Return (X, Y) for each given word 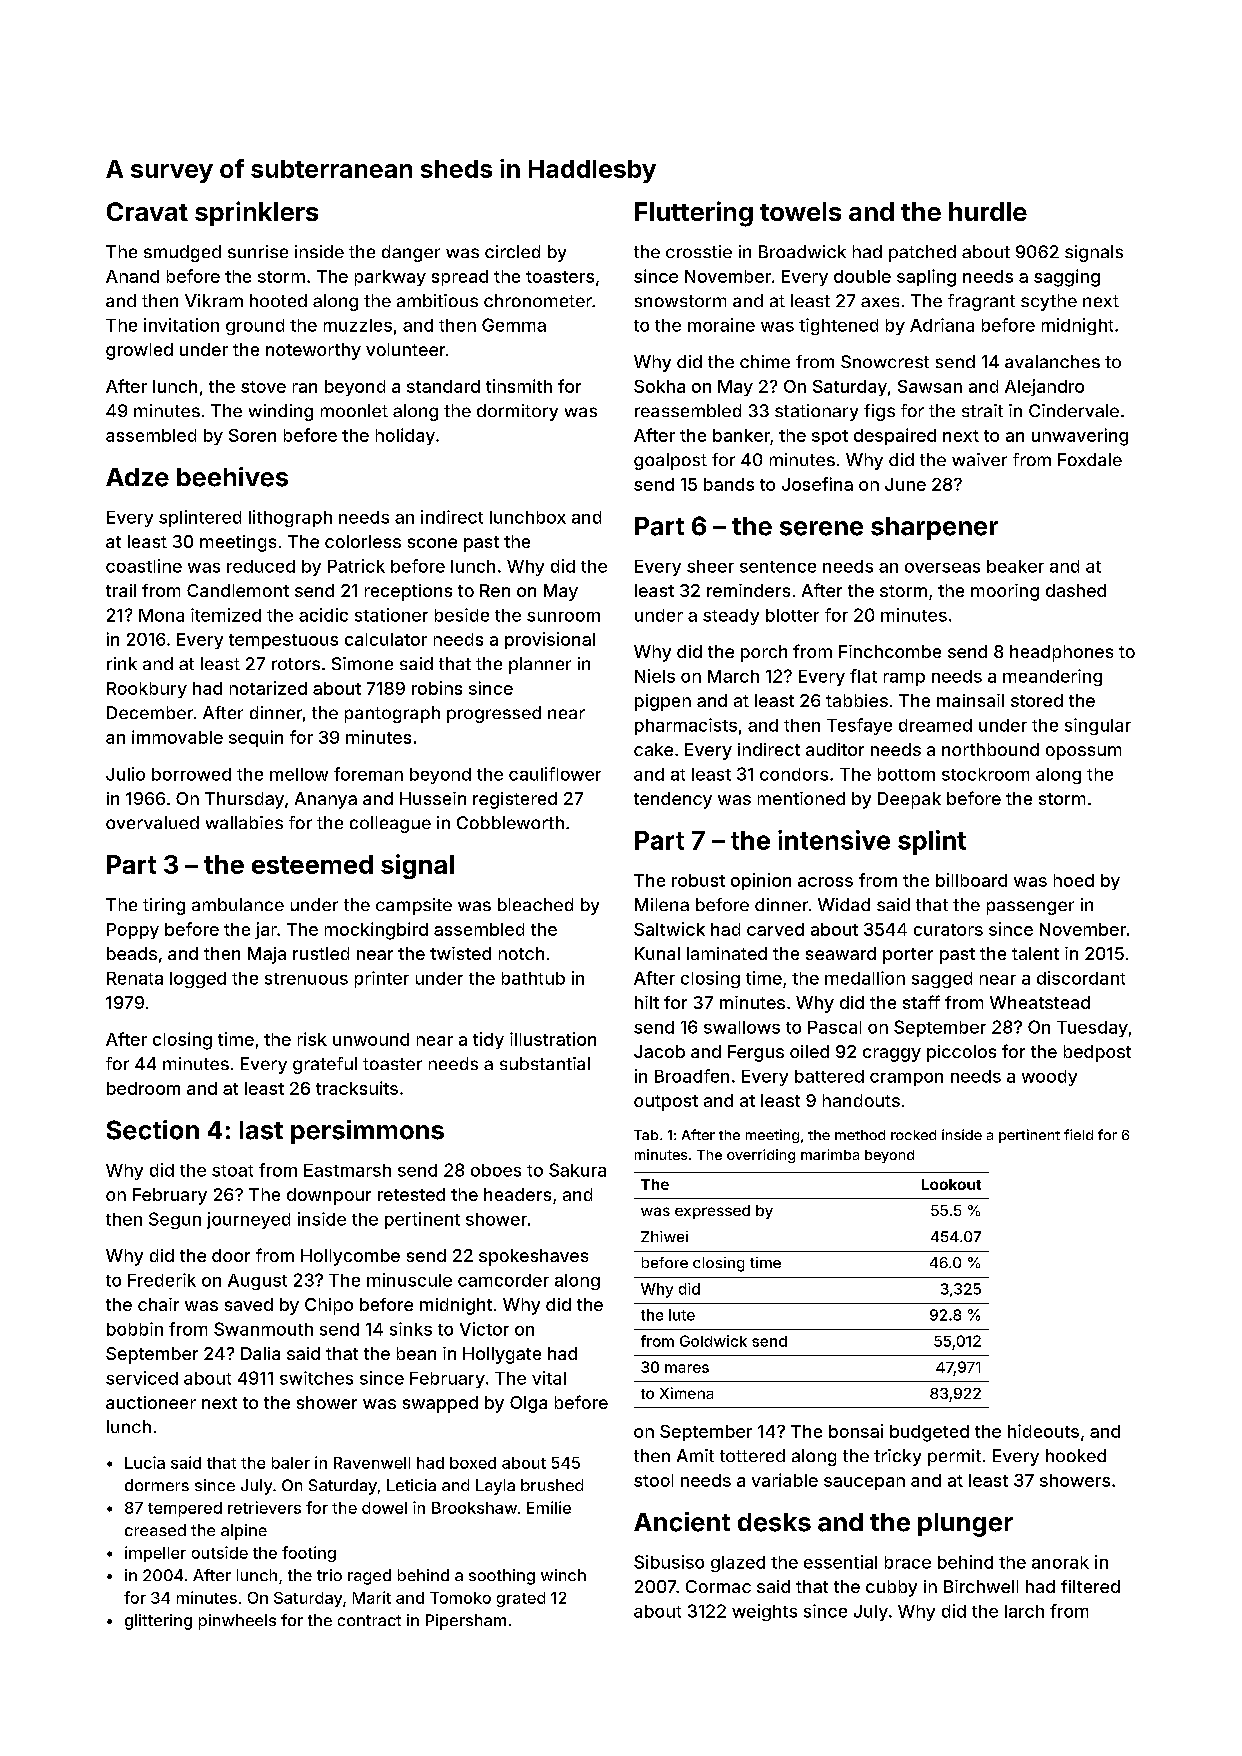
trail (121, 590)
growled (139, 351)
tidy (488, 1040)
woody (1049, 1078)
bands (729, 484)
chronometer (538, 300)
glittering (158, 1622)
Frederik (162, 1280)
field (1078, 1134)
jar (266, 930)
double (862, 276)
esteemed (312, 864)
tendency (673, 800)
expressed (712, 1212)
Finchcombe (890, 651)
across (825, 882)
